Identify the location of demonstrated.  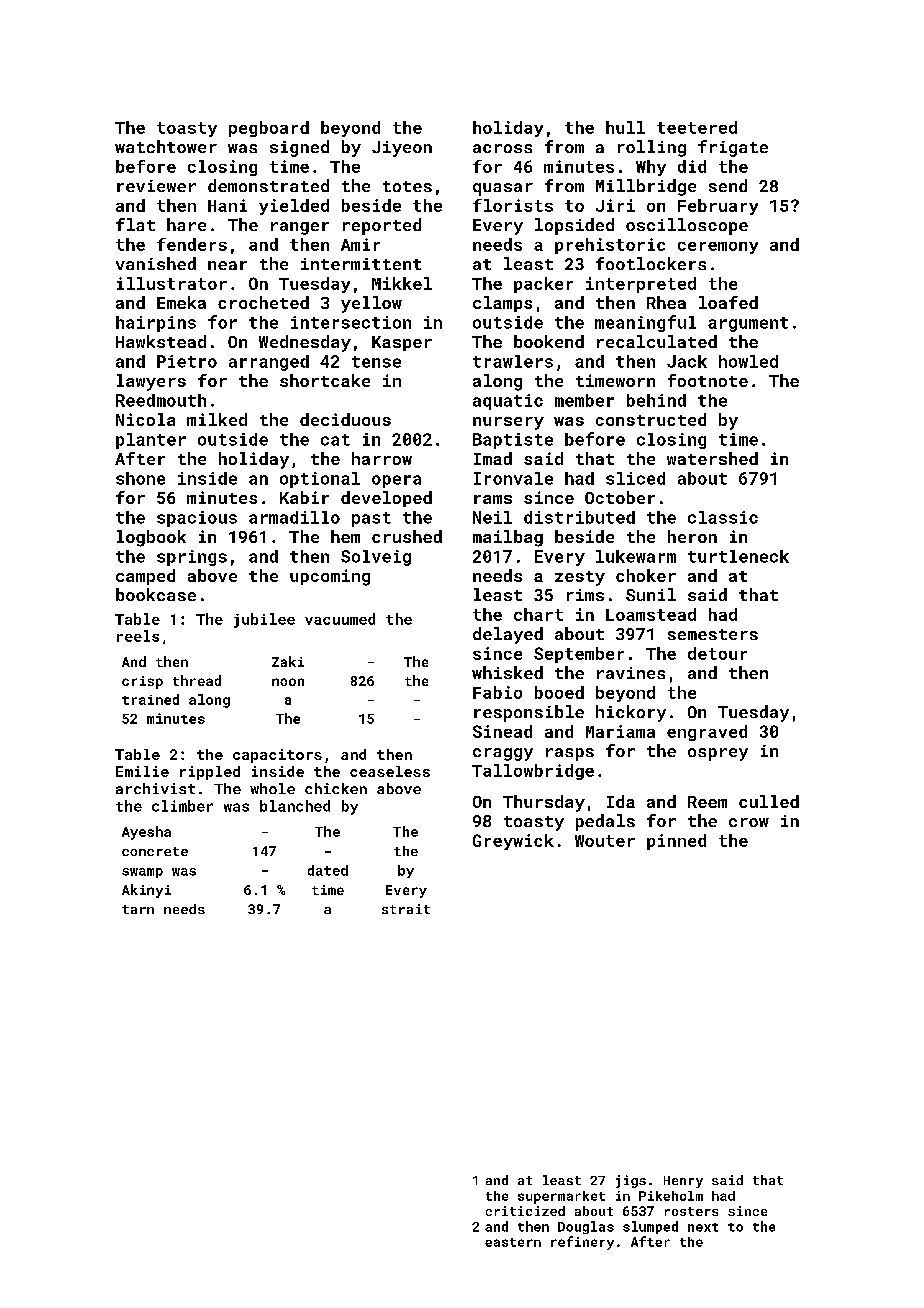
(268, 185).
